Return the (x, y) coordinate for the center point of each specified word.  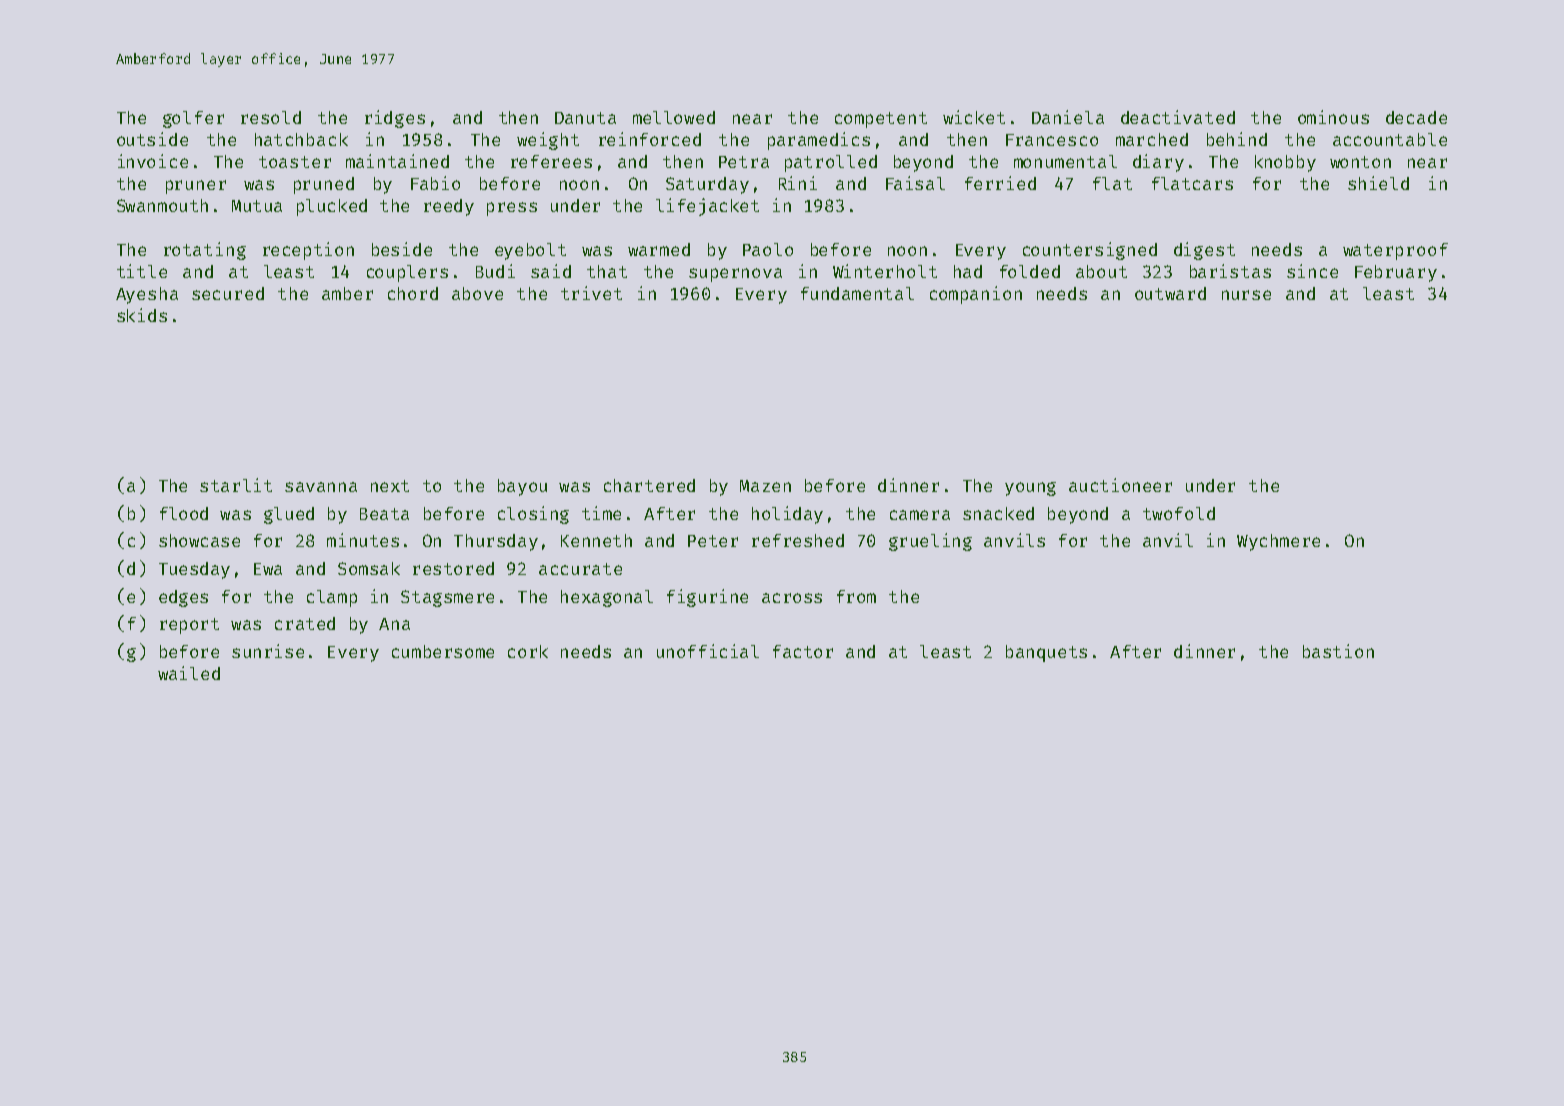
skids (142, 315)
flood (184, 513)
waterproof (1395, 251)
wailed (189, 673)
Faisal (915, 183)
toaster (295, 162)
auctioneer (1120, 485)
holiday (787, 515)
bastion (1338, 651)
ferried (1000, 183)
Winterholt (885, 271)
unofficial (708, 651)
